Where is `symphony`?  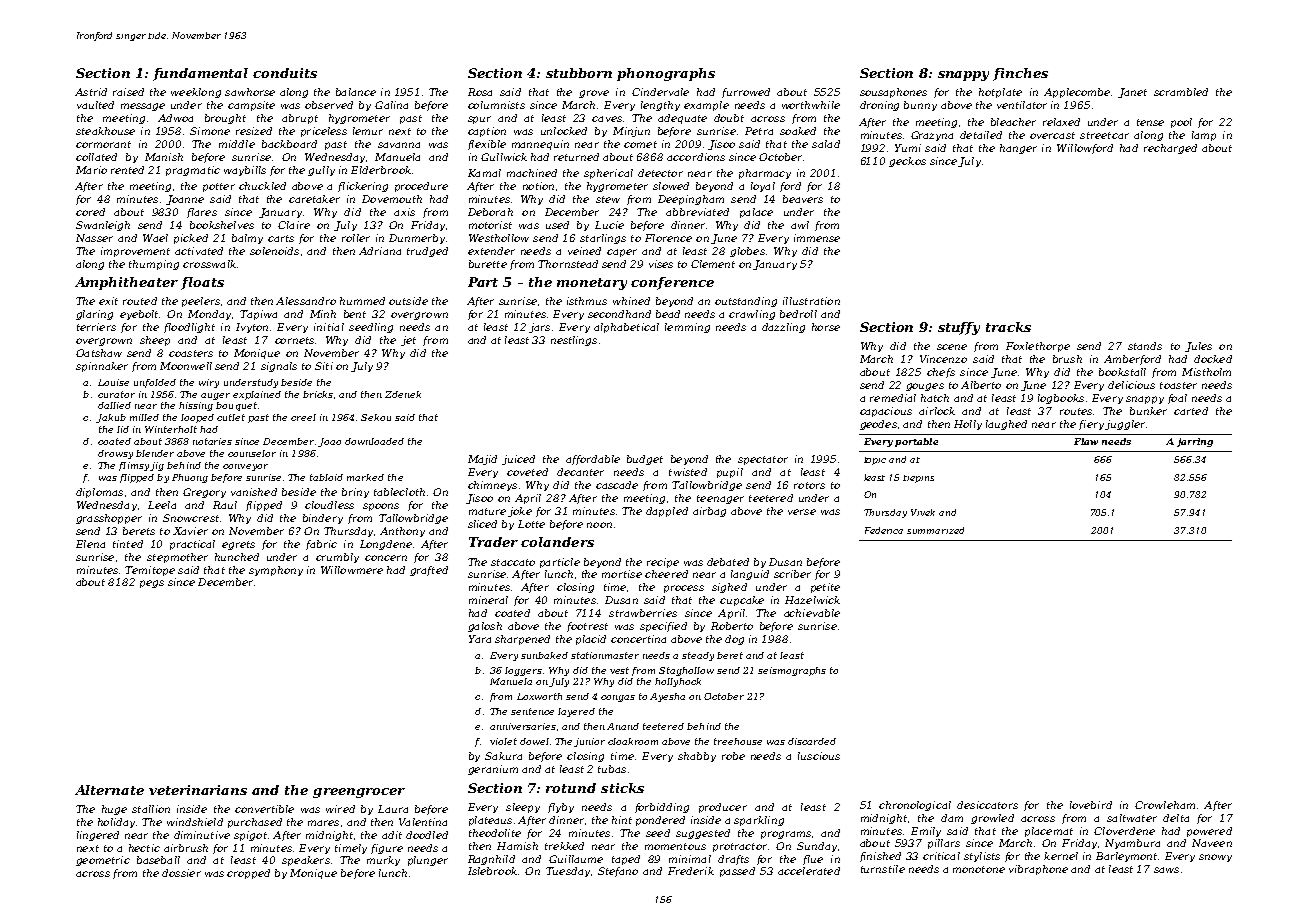
symphony is located at coordinates (276, 571).
